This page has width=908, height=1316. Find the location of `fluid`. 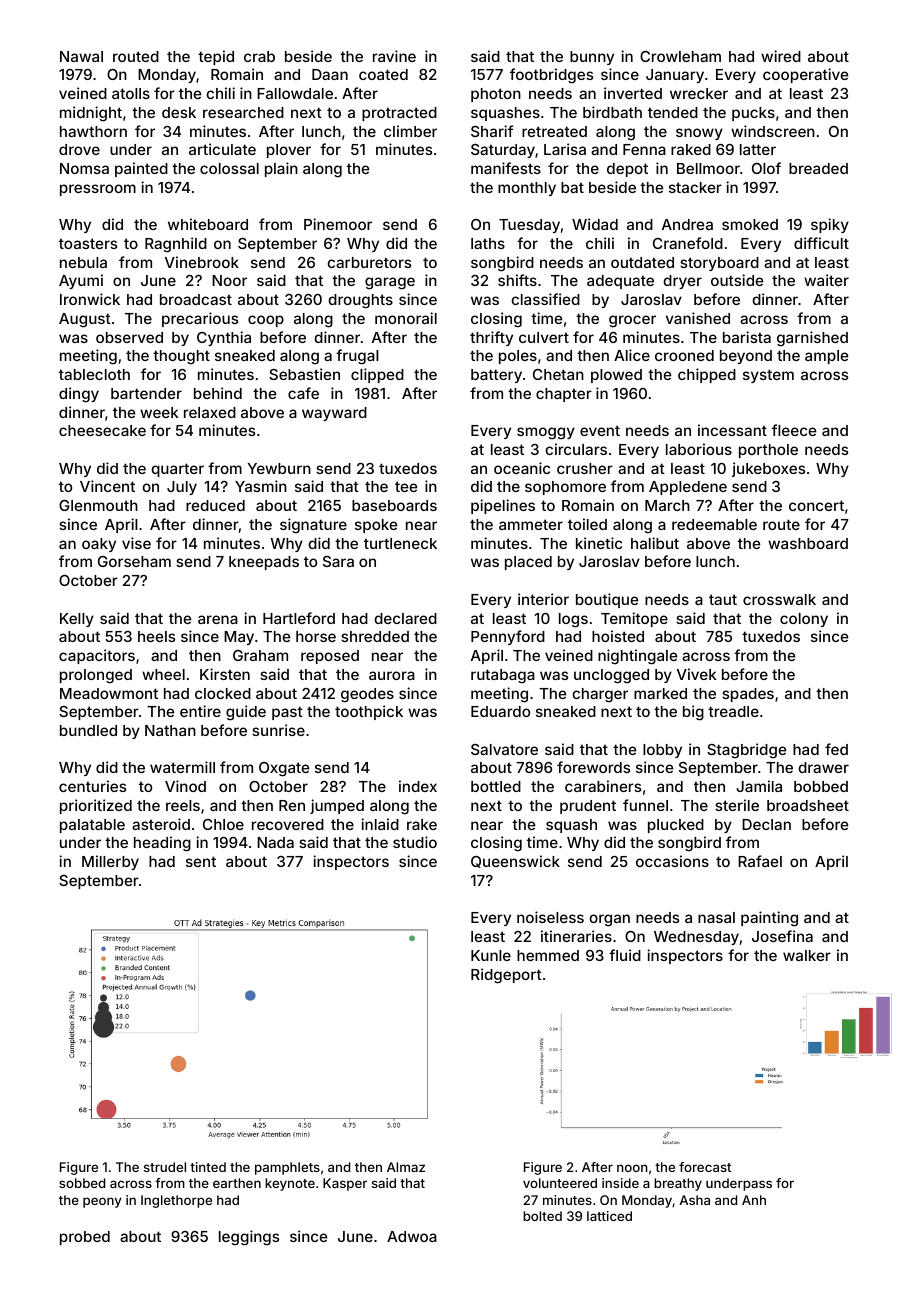

fluid is located at coordinates (625, 955).
